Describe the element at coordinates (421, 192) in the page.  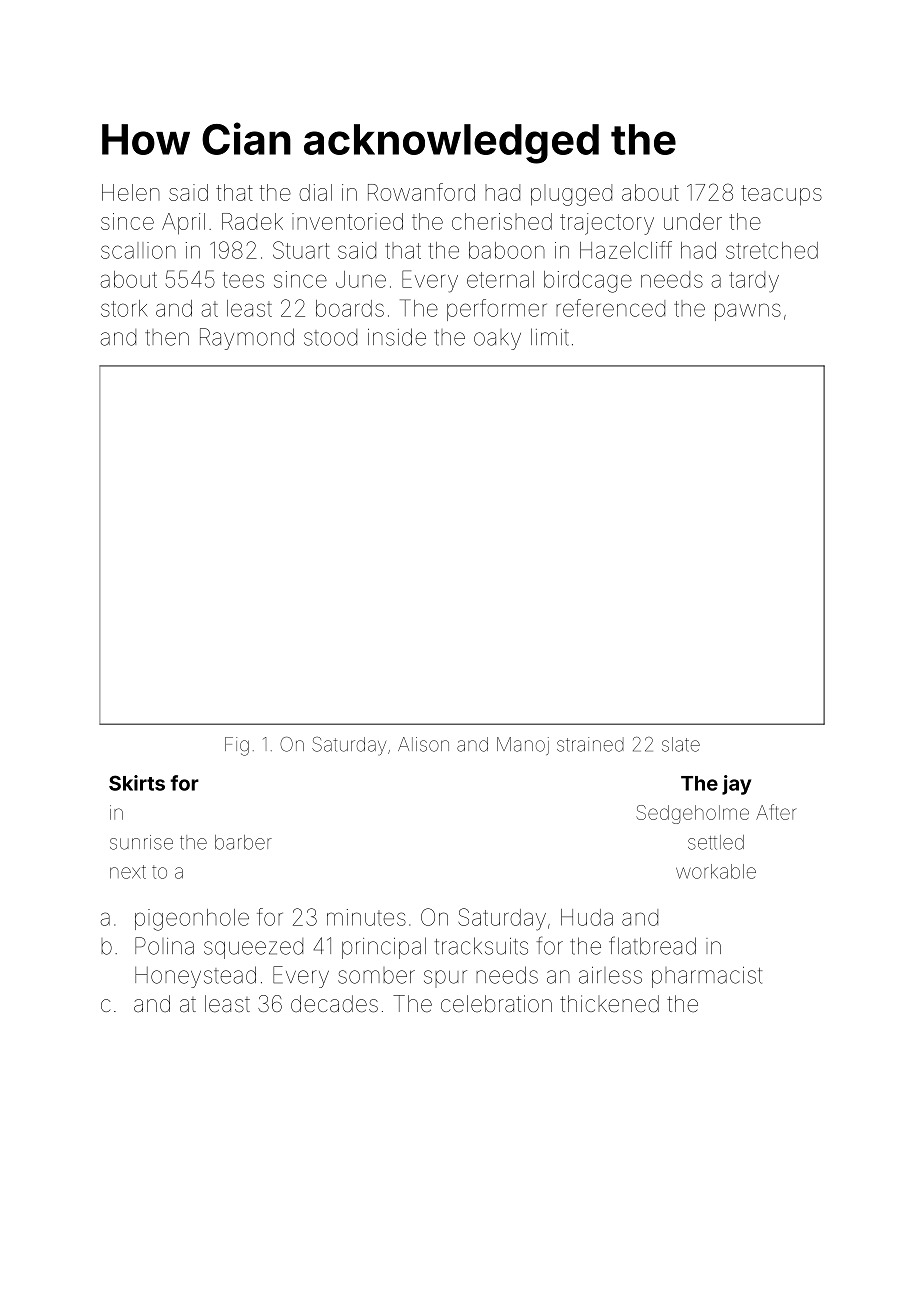
I see `Rowanford` at that location.
